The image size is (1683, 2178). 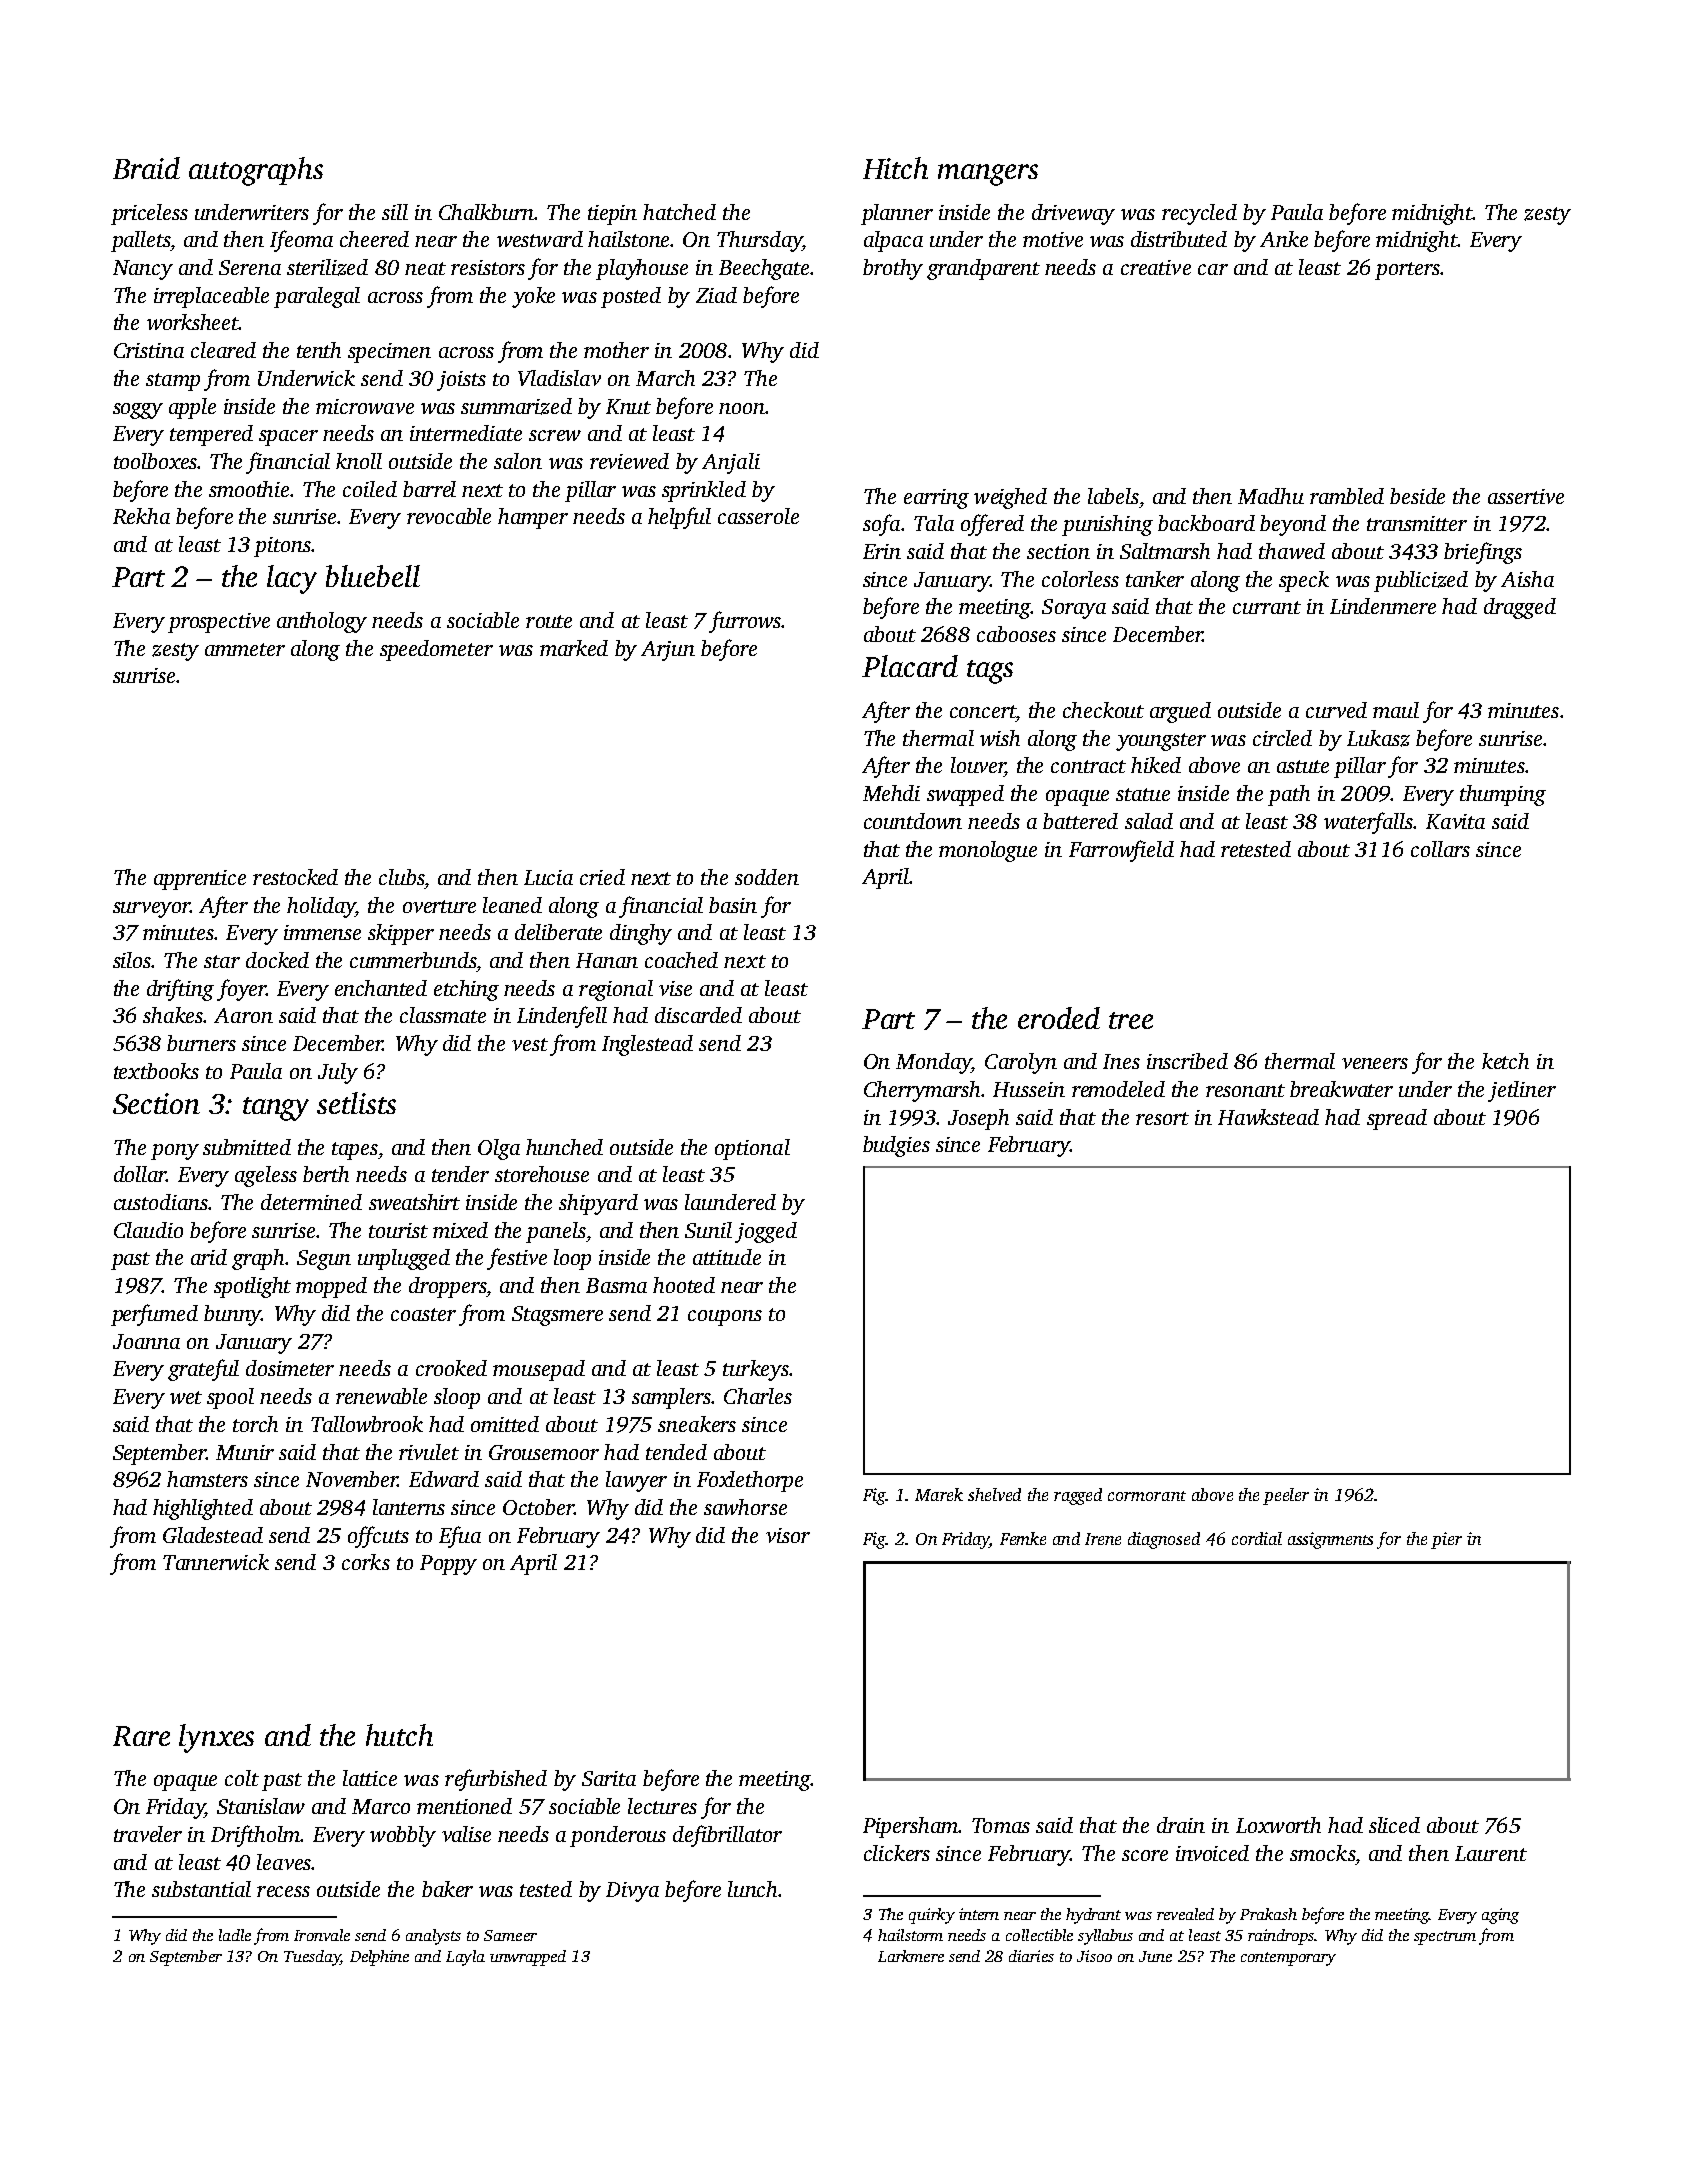 What do you see at coordinates (367, 1424) in the document?
I see `Tallowbrook` at bounding box center [367, 1424].
